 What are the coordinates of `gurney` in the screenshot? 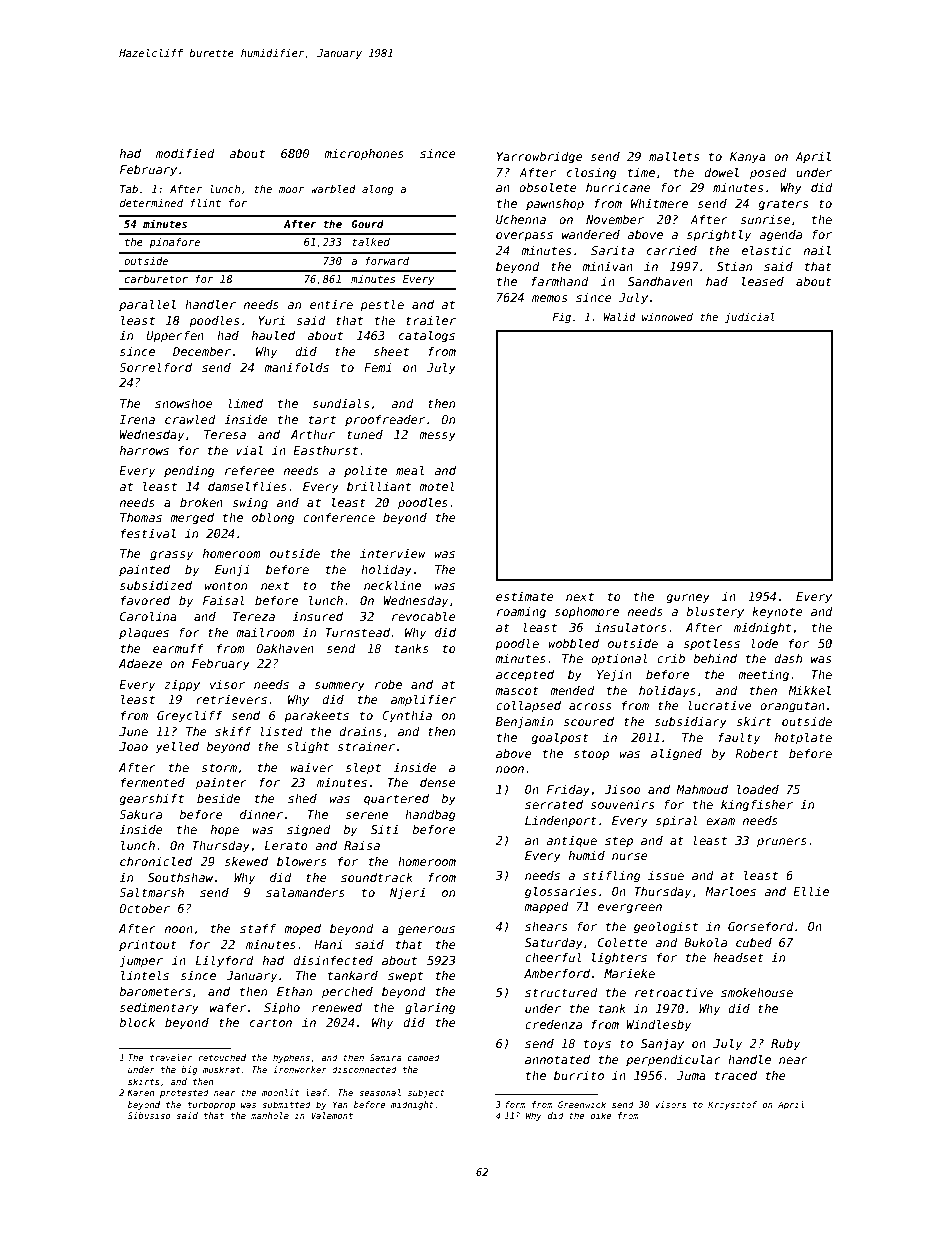 It's located at (688, 599).
